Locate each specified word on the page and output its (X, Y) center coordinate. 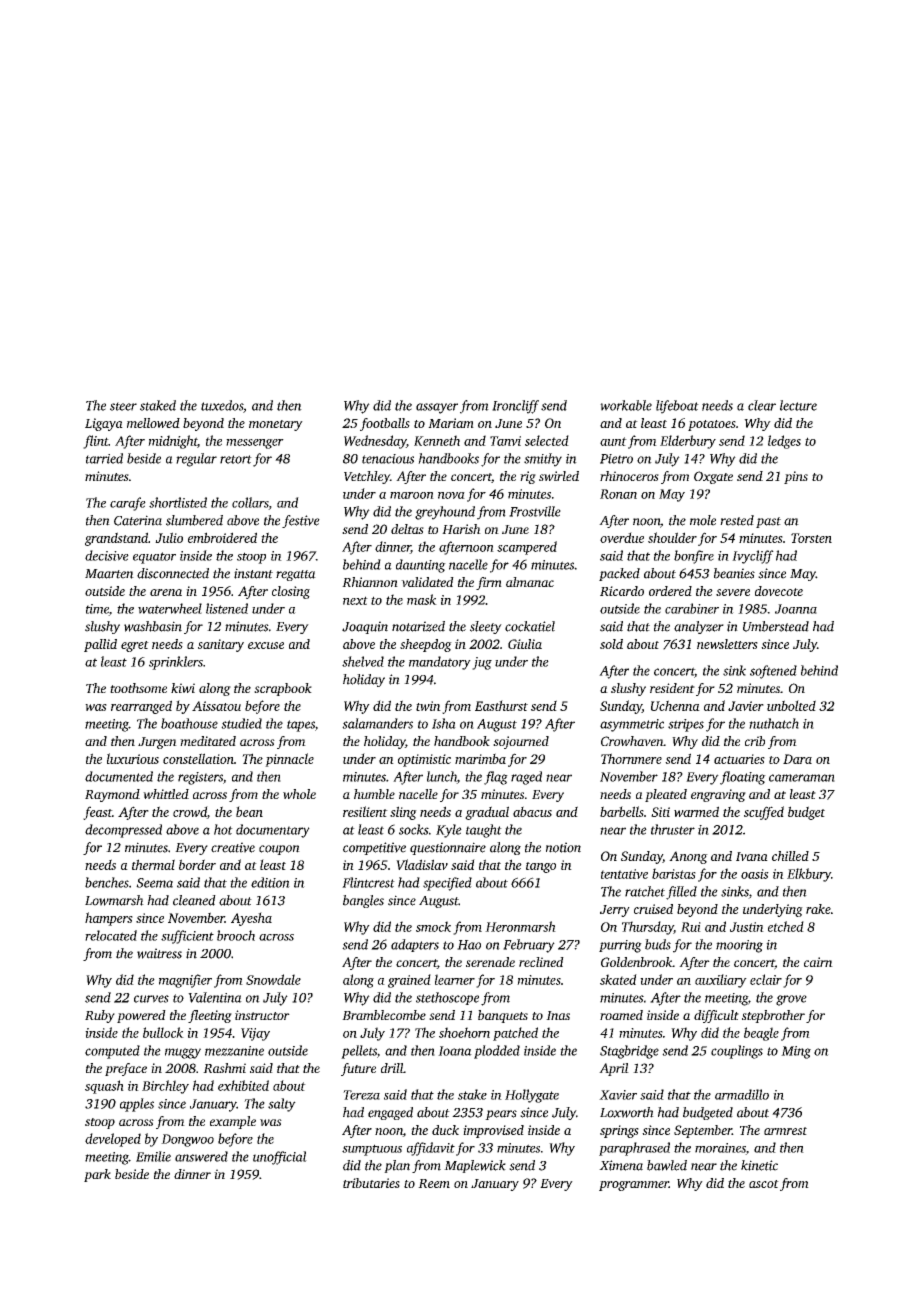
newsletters (727, 644)
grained (409, 981)
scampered (527, 548)
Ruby (100, 1016)
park (97, 1175)
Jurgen (157, 743)
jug (482, 663)
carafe (128, 504)
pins (796, 477)
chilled (790, 856)
